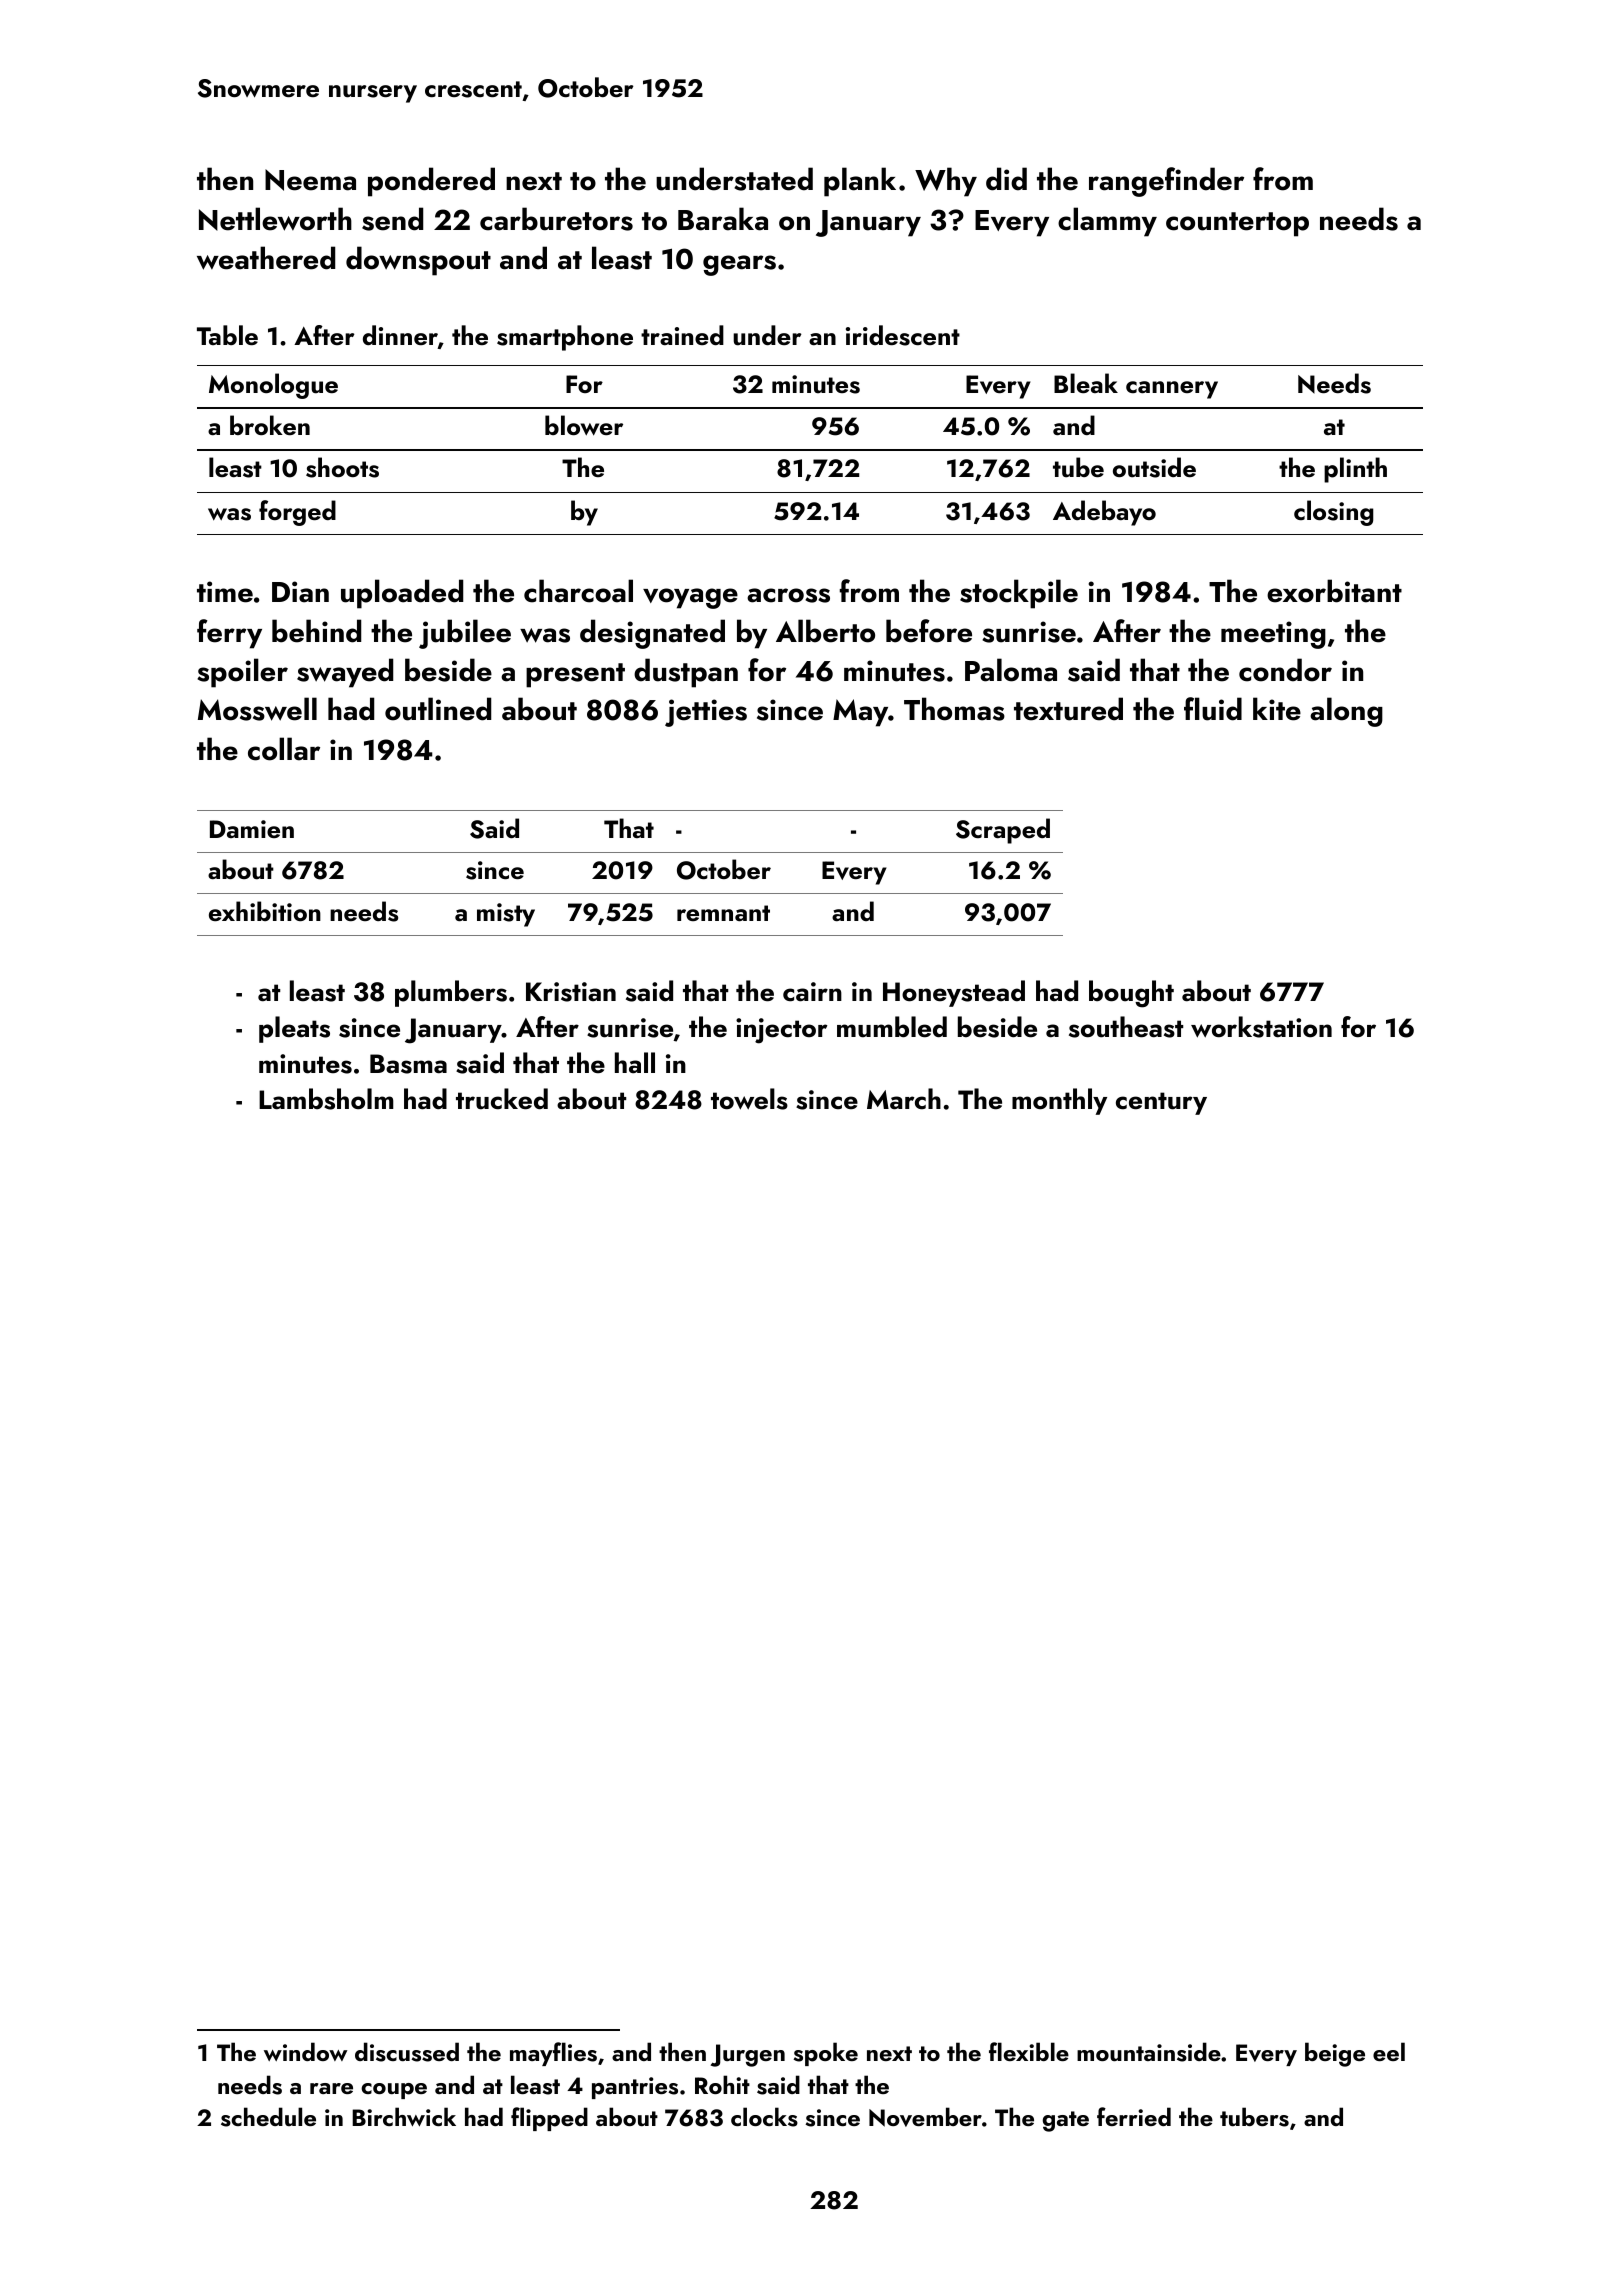 The image size is (1620, 2292). Describe the element at coordinates (748, 2055) in the screenshot. I see `Jurgen` at that location.
